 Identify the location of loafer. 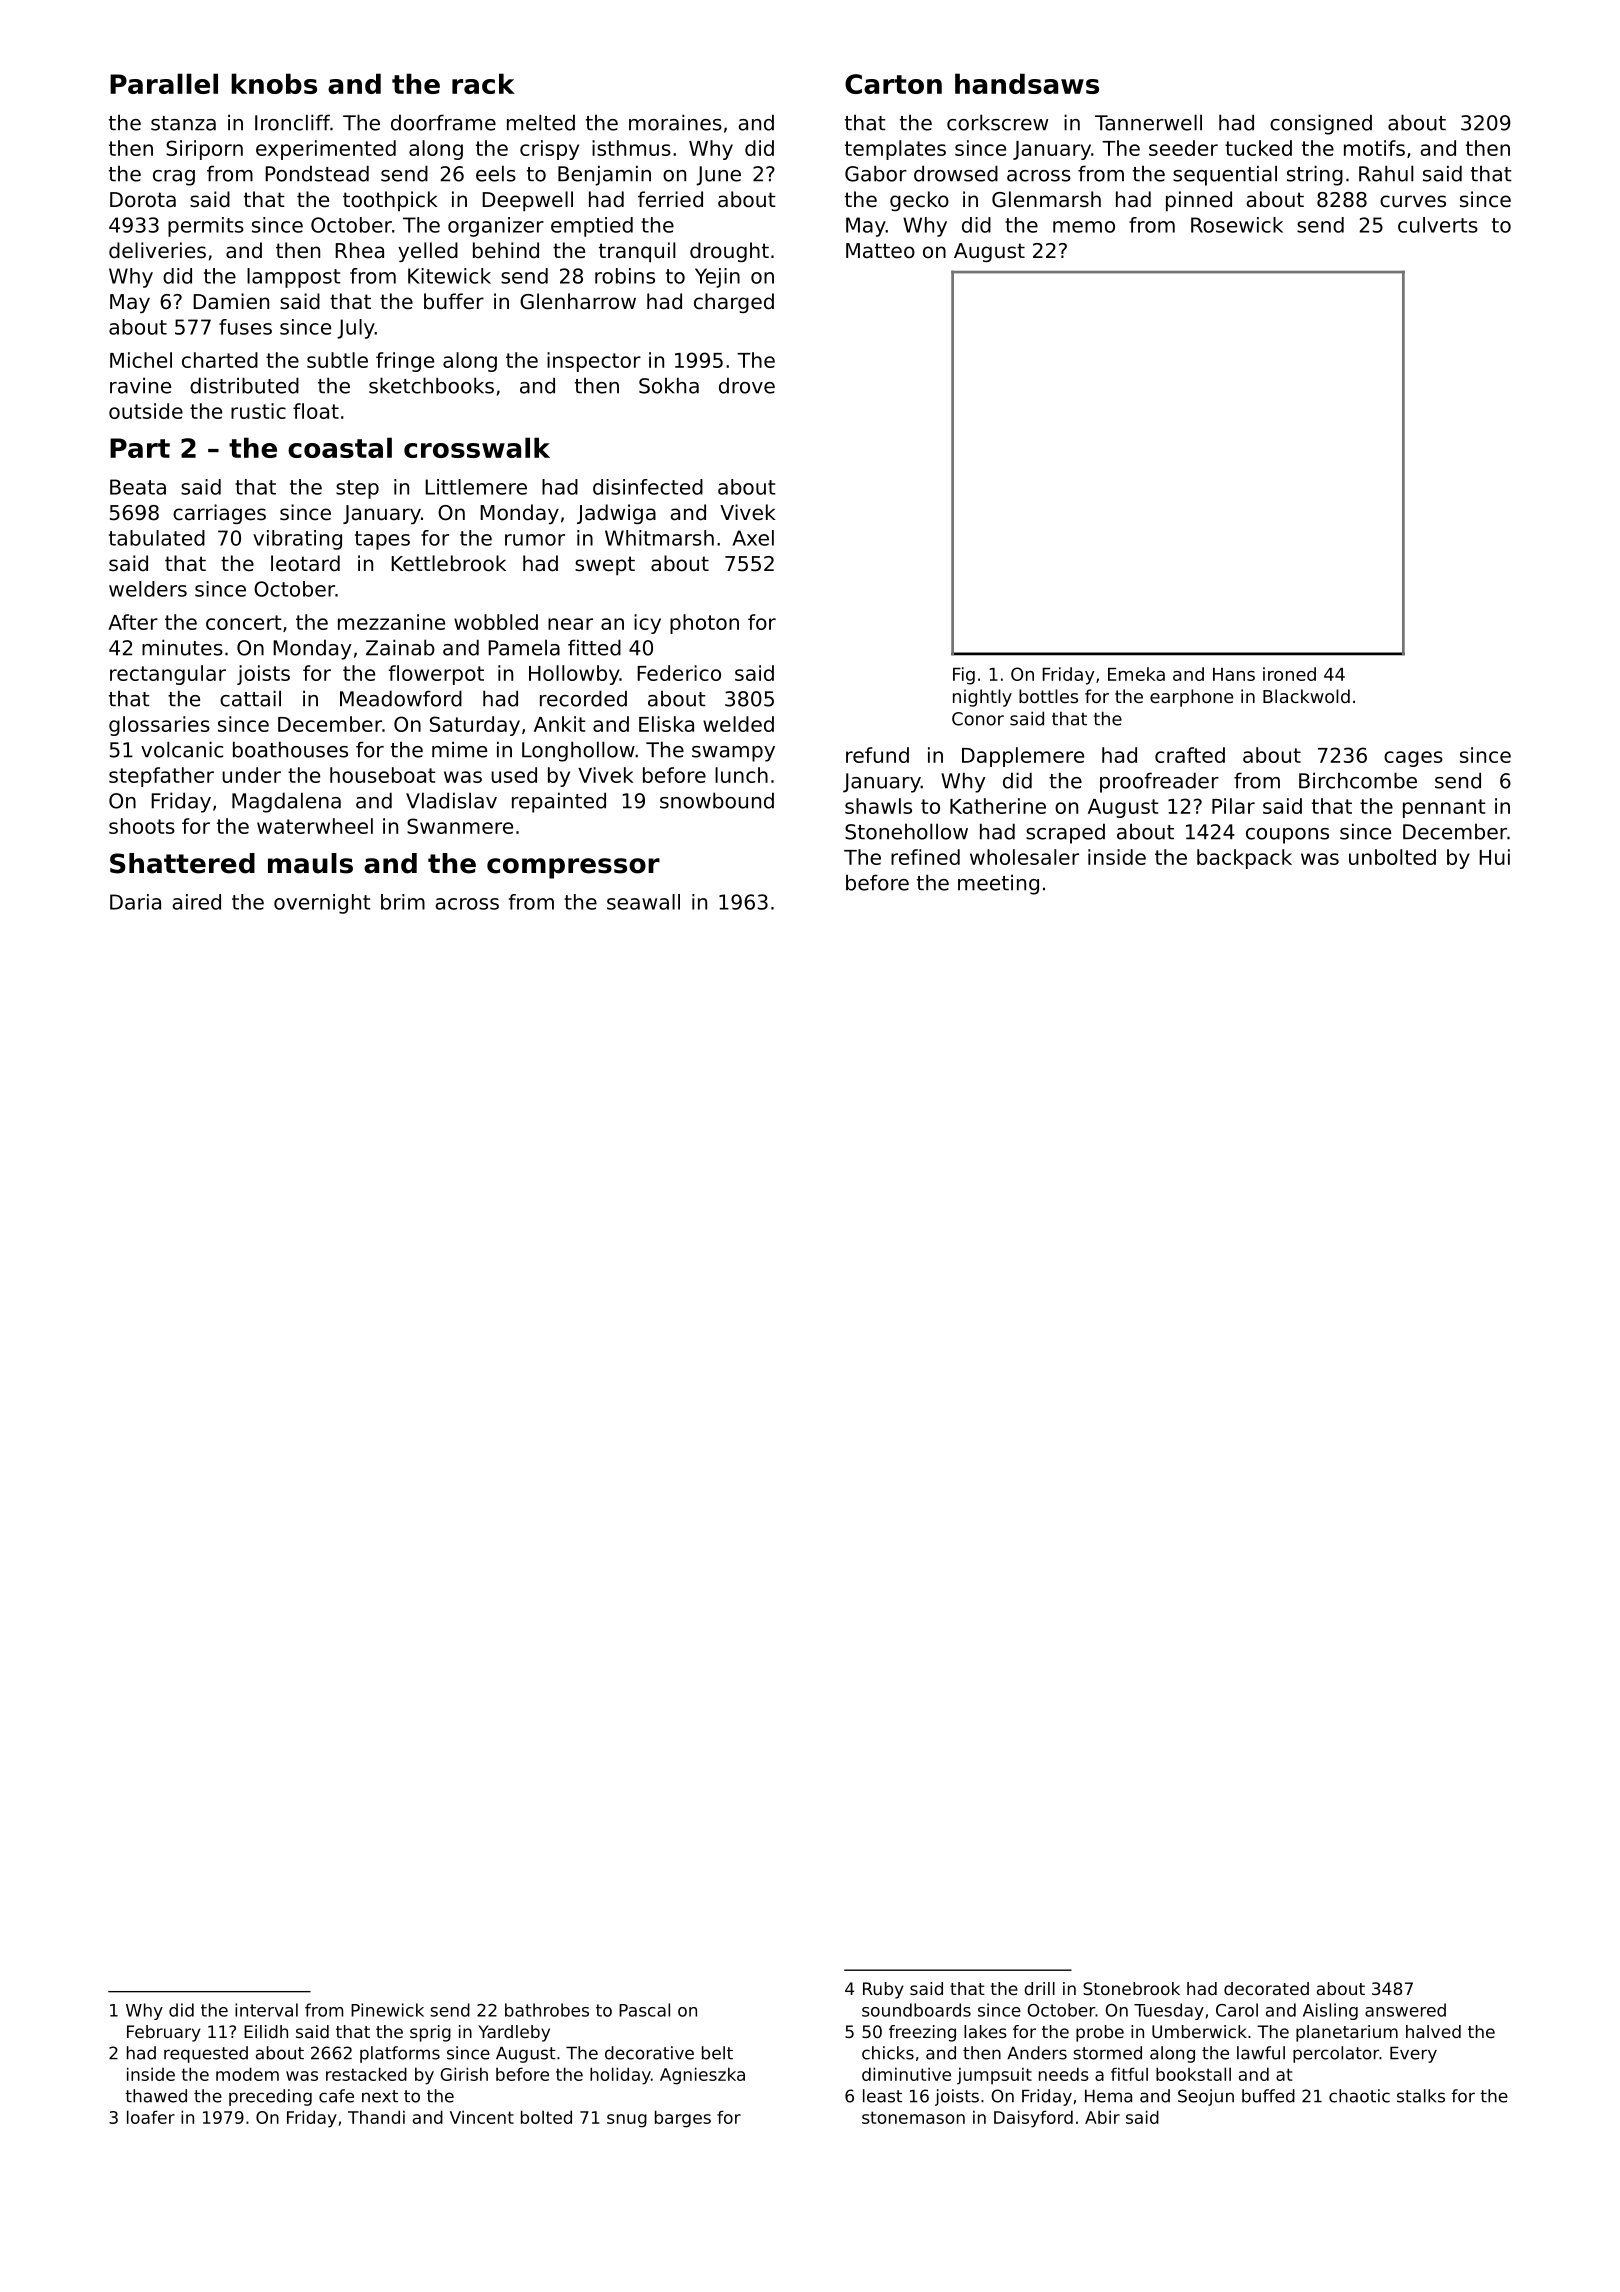
(151, 2117).
